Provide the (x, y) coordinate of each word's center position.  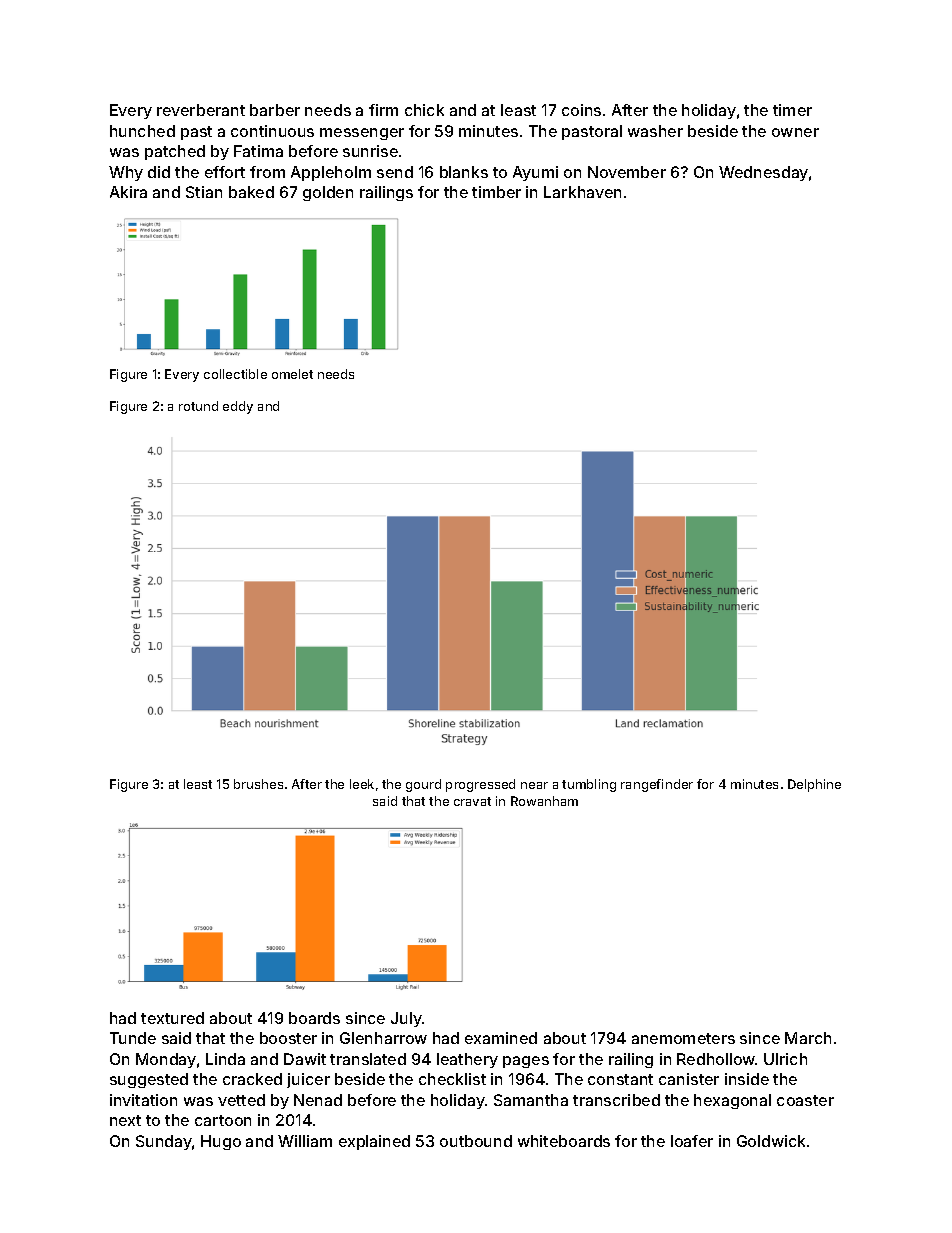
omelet (292, 374)
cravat (472, 801)
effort (225, 172)
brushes (258, 784)
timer (792, 110)
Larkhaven (582, 192)
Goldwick (771, 1141)
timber (496, 192)
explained (374, 1142)
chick (424, 110)
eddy (238, 407)
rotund (198, 406)
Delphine (814, 785)
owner (795, 132)
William (305, 1141)
